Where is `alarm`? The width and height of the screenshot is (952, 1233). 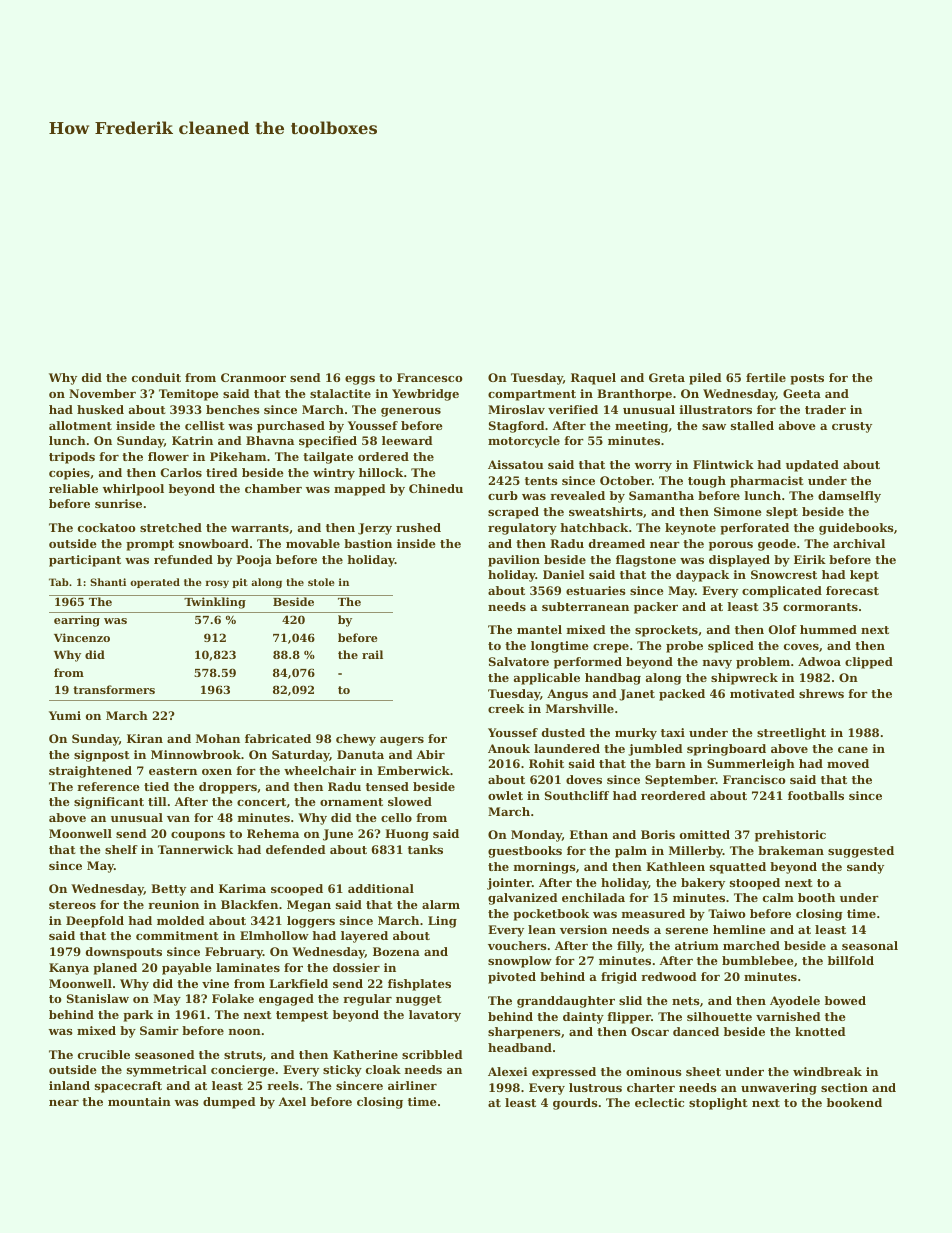 alarm is located at coordinates (441, 904).
